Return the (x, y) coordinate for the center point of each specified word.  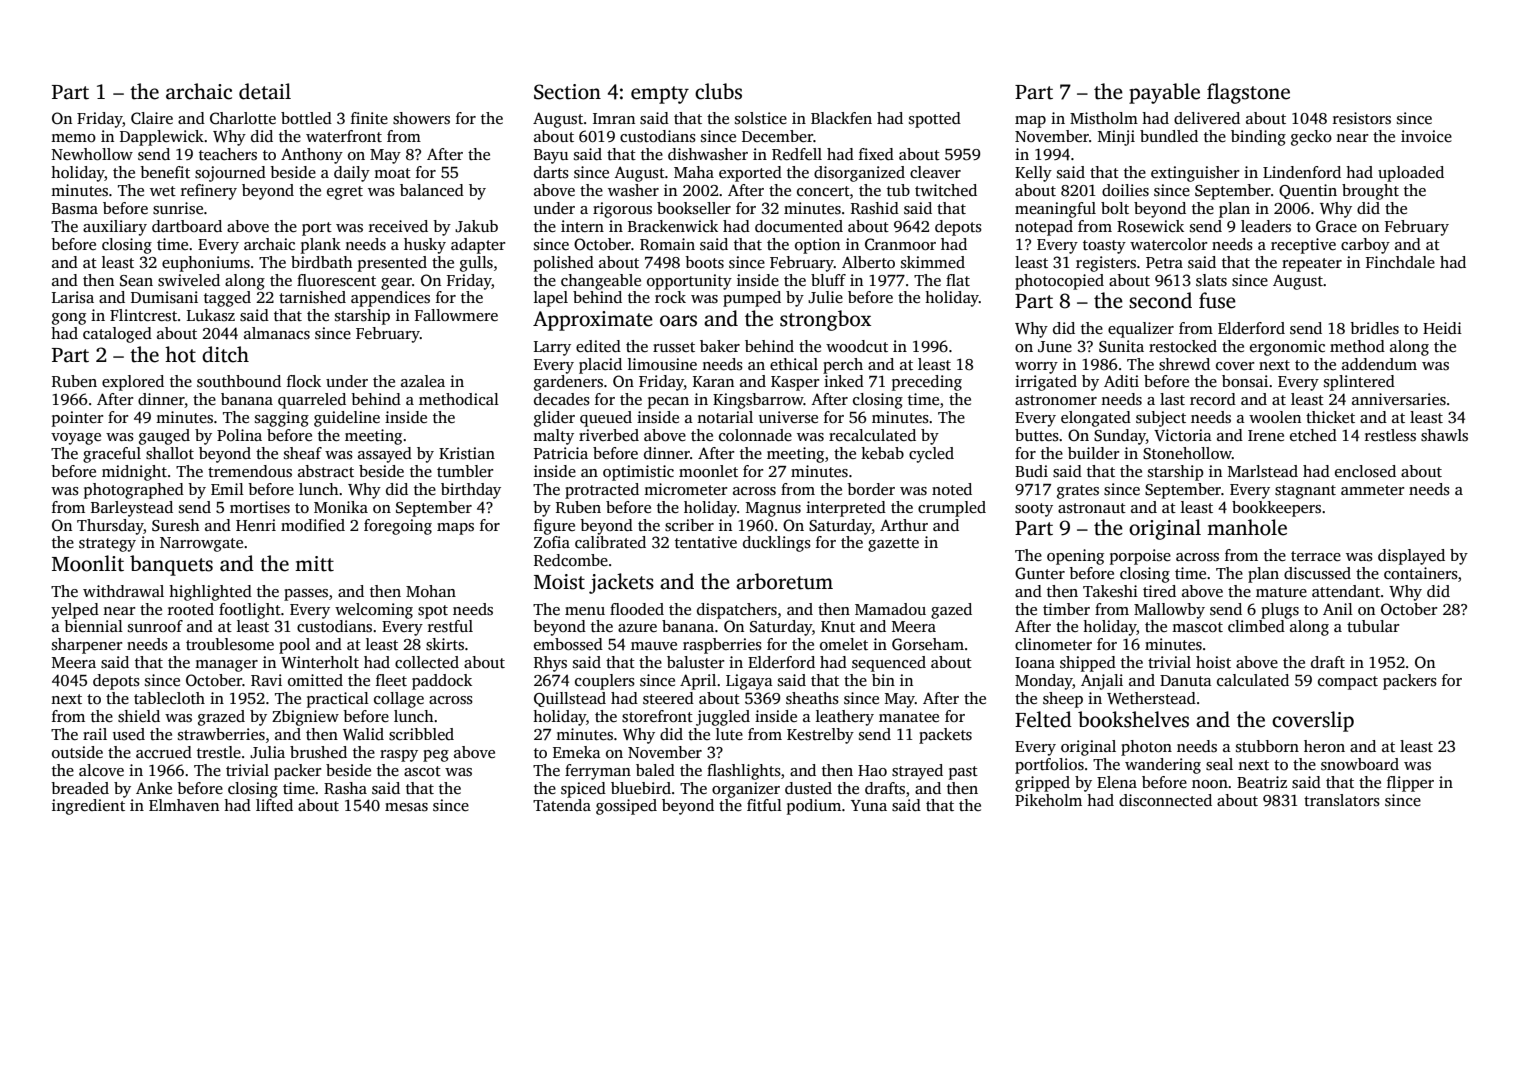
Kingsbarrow (758, 401)
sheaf (303, 453)
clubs (718, 91)
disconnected (1165, 800)
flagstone (1248, 93)
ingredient (88, 807)
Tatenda (562, 805)
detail (265, 91)
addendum (1379, 364)
